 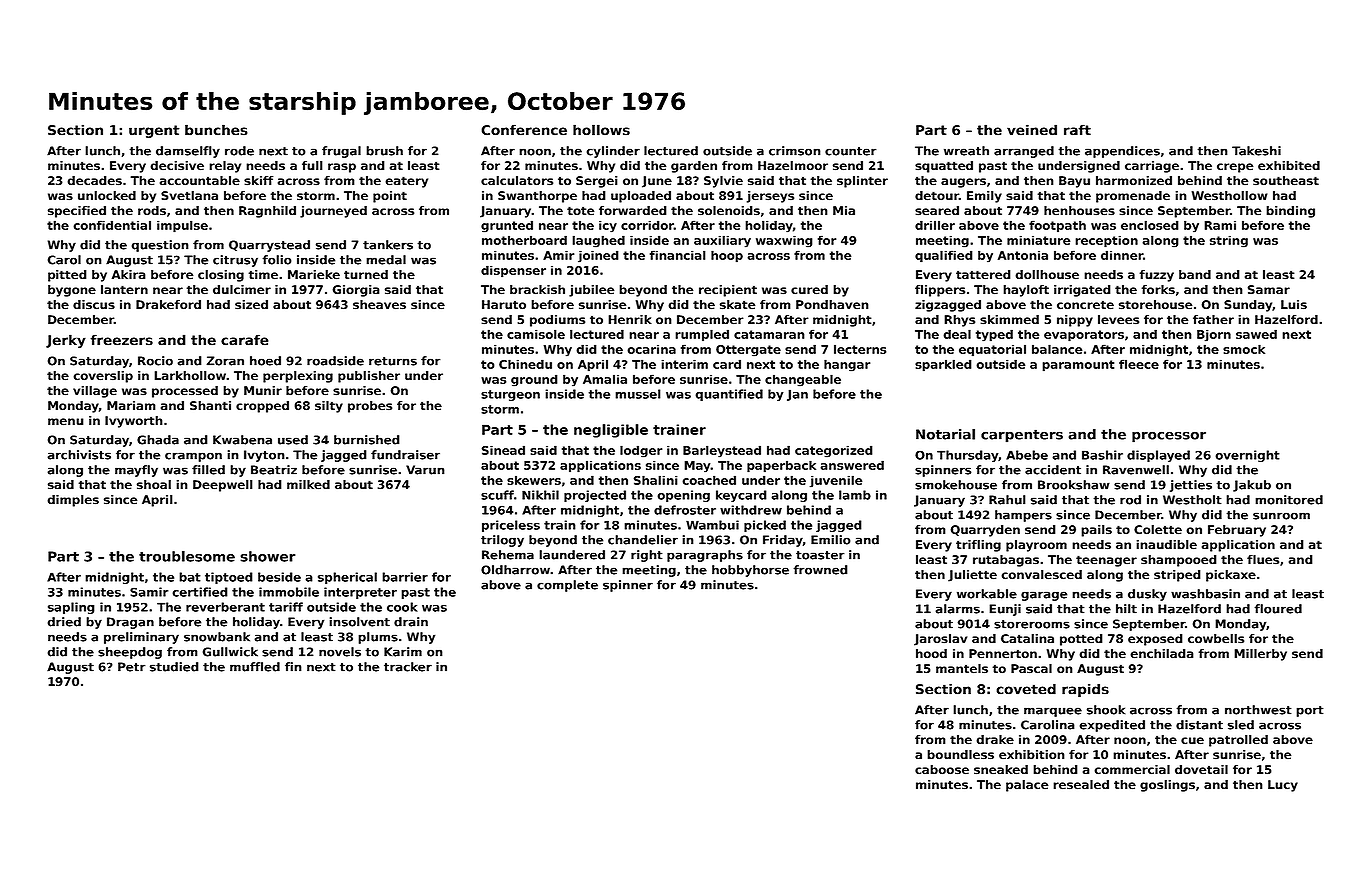 I want to click on muffled, so click(x=255, y=667).
